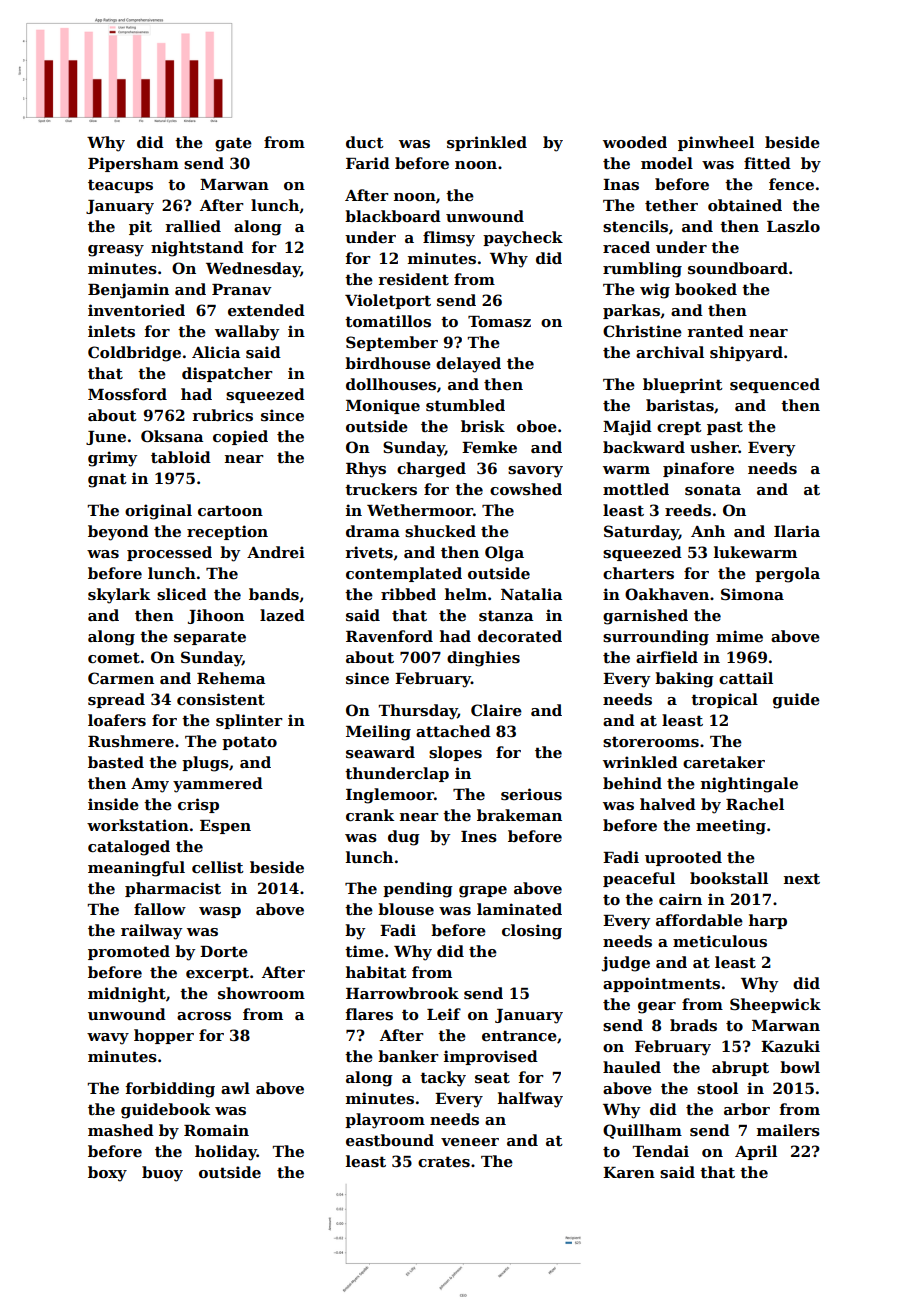 This screenshot has height=1316, width=908. What do you see at coordinates (444, 1161) in the screenshot?
I see `crates` at bounding box center [444, 1161].
